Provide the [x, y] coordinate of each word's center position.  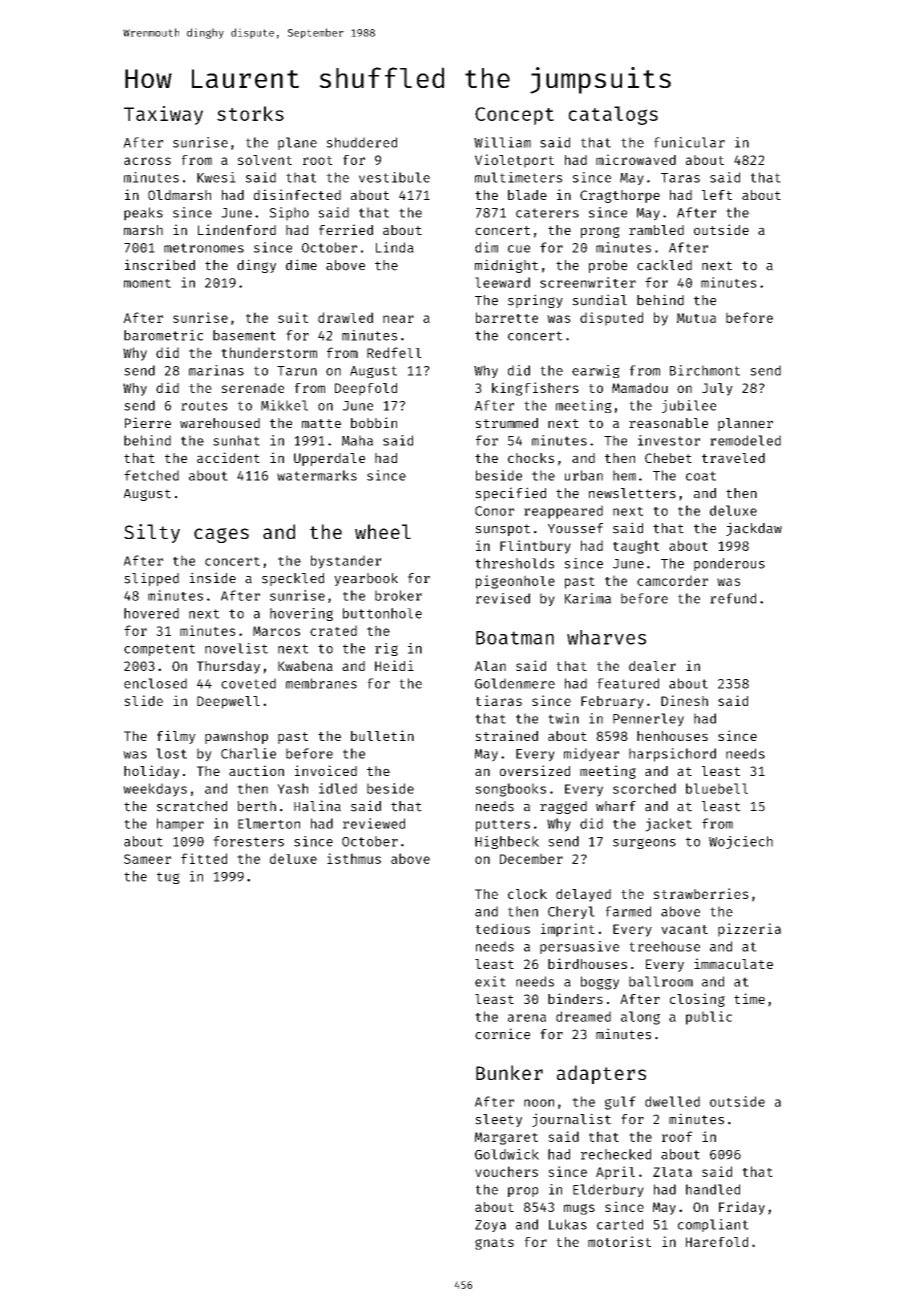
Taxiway [163, 115]
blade [527, 195]
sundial [599, 300]
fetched [151, 475]
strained [506, 735]
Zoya [490, 1226]
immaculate [733, 963]
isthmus [354, 858]
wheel [383, 531]
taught [636, 547]
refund [733, 598]
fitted [204, 858]
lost [171, 753]
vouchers [506, 1171]
